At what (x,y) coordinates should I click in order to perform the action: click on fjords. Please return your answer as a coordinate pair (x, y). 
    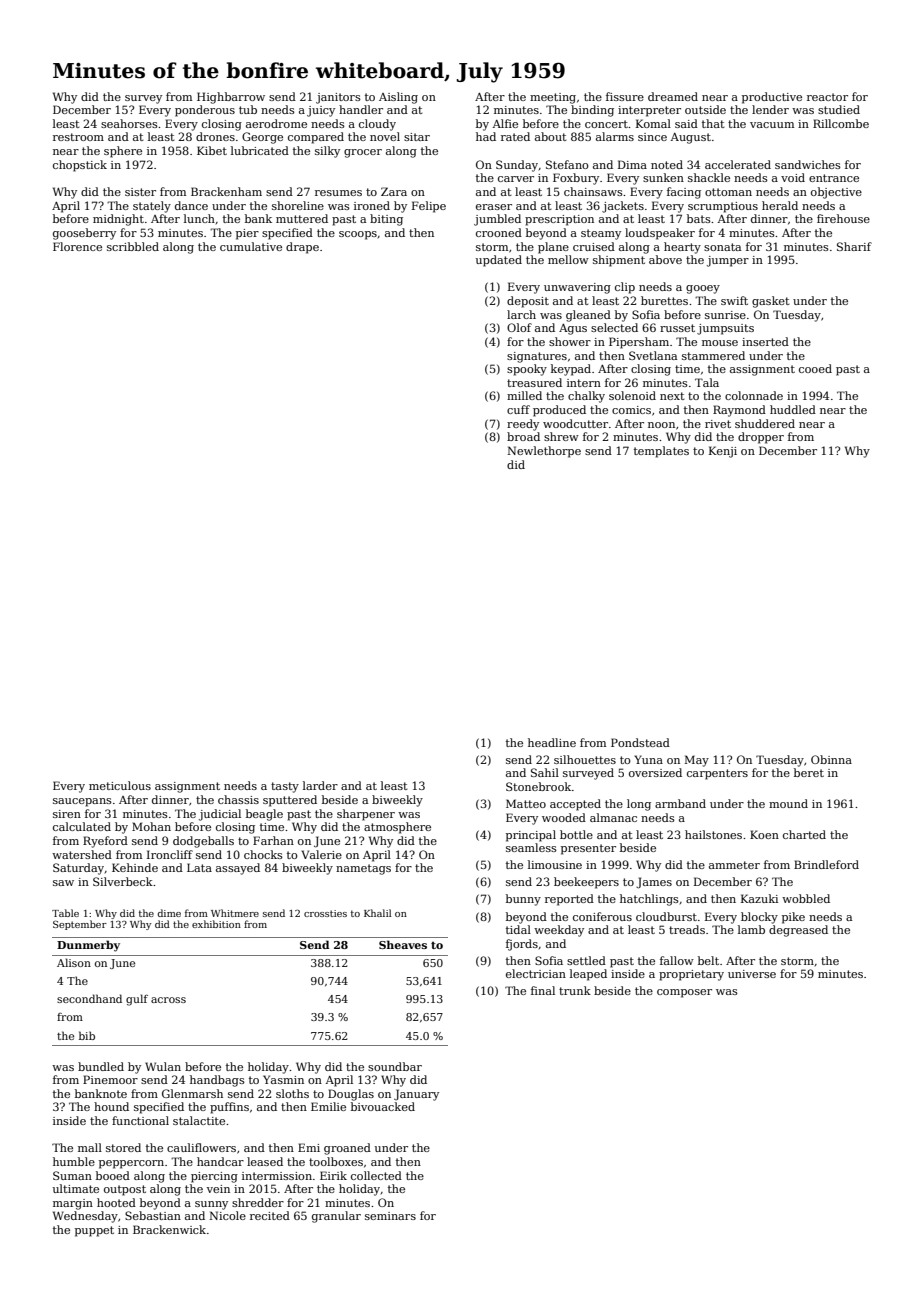
    Looking at the image, I should click on (522, 945).
